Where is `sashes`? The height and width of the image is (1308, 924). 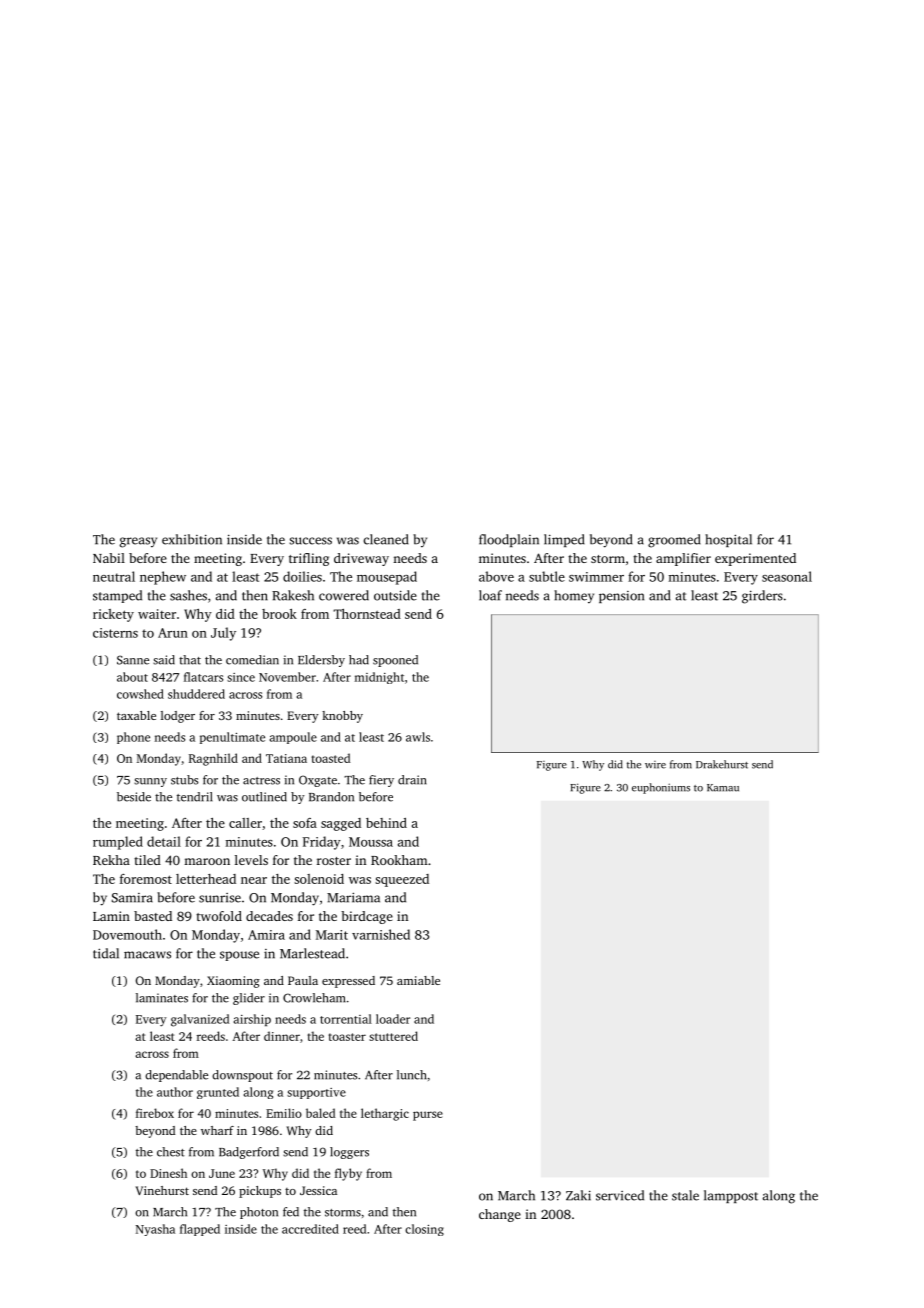 sashes is located at coordinates (188, 595).
